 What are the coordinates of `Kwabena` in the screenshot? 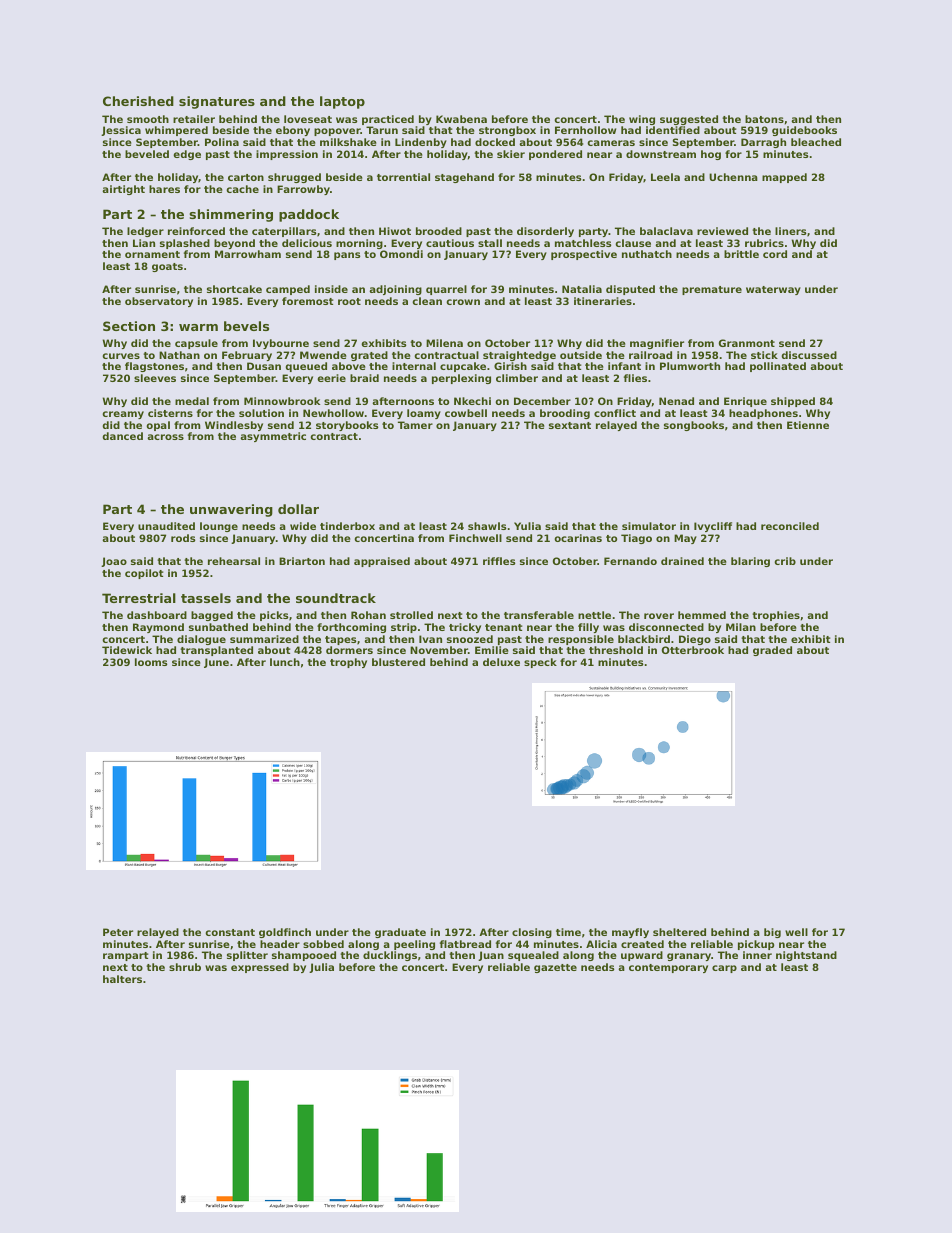 It's located at (461, 119).
